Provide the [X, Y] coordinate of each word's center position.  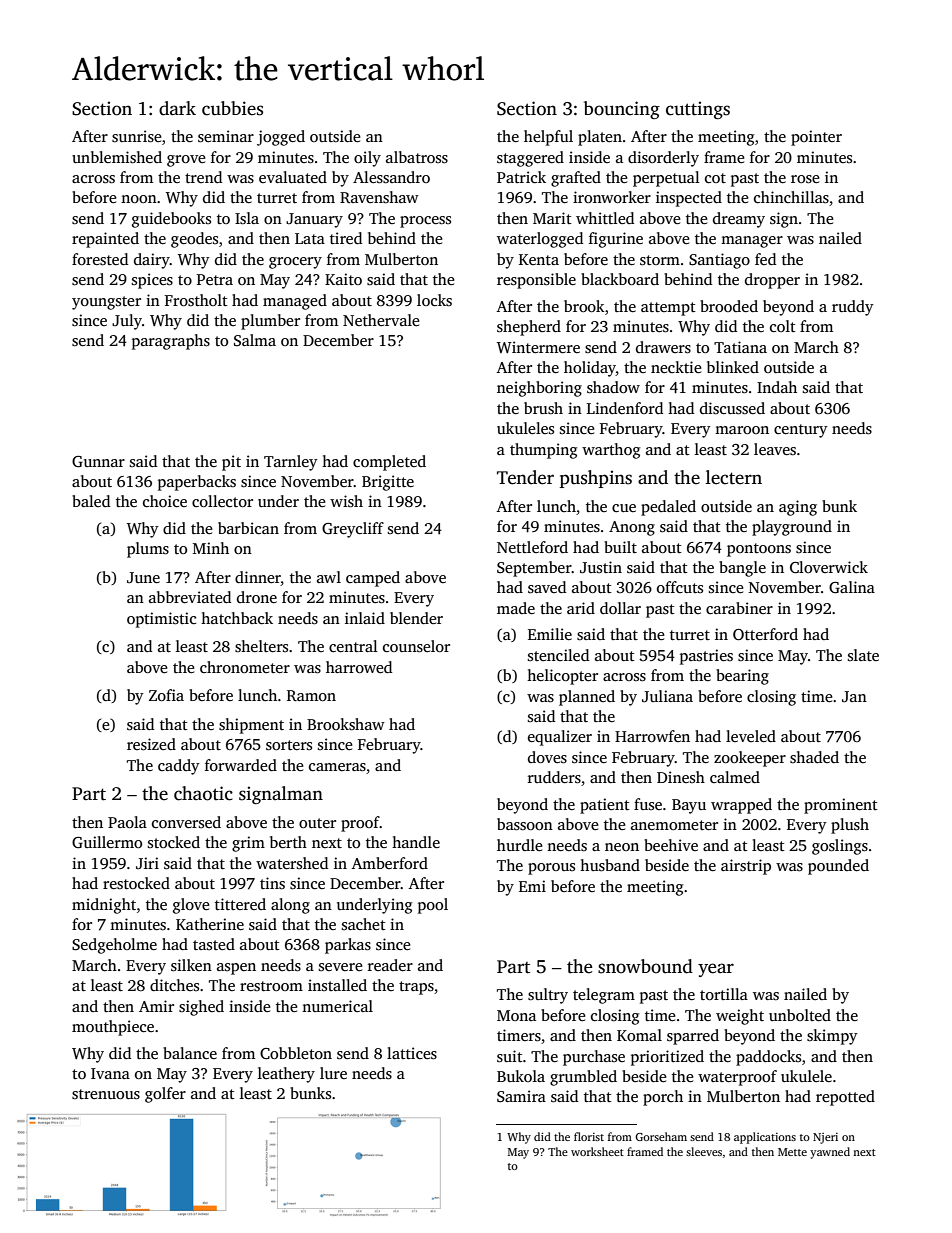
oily [367, 159]
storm [660, 260]
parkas [348, 946]
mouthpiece [113, 1028]
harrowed [359, 667]
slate [863, 655]
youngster [106, 303]
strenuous [106, 1094]
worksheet [597, 1151]
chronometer [245, 667]
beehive [671, 845]
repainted [105, 240]
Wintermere [538, 347]
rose [805, 179]
